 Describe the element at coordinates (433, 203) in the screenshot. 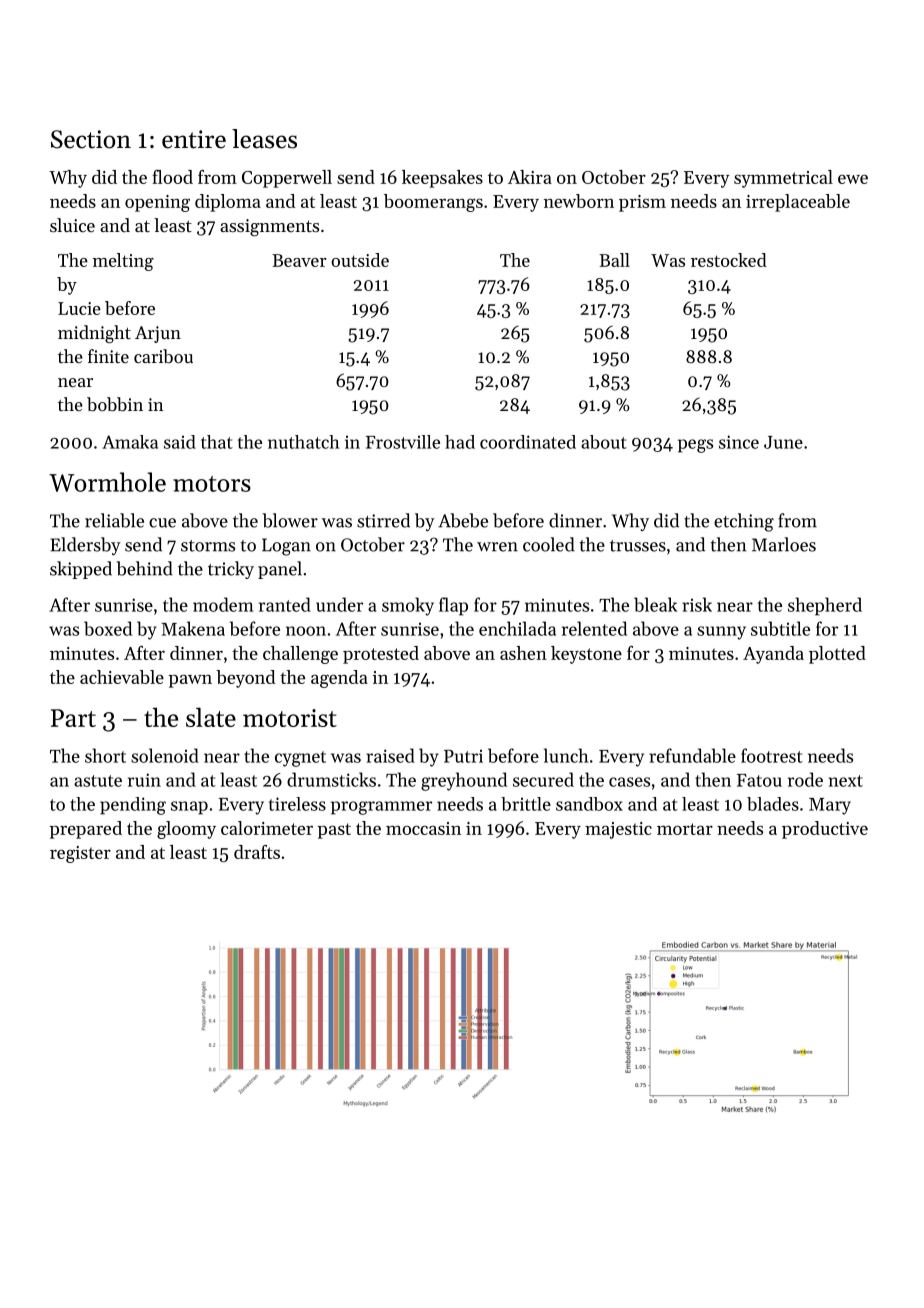

I see `boomerangs` at that location.
